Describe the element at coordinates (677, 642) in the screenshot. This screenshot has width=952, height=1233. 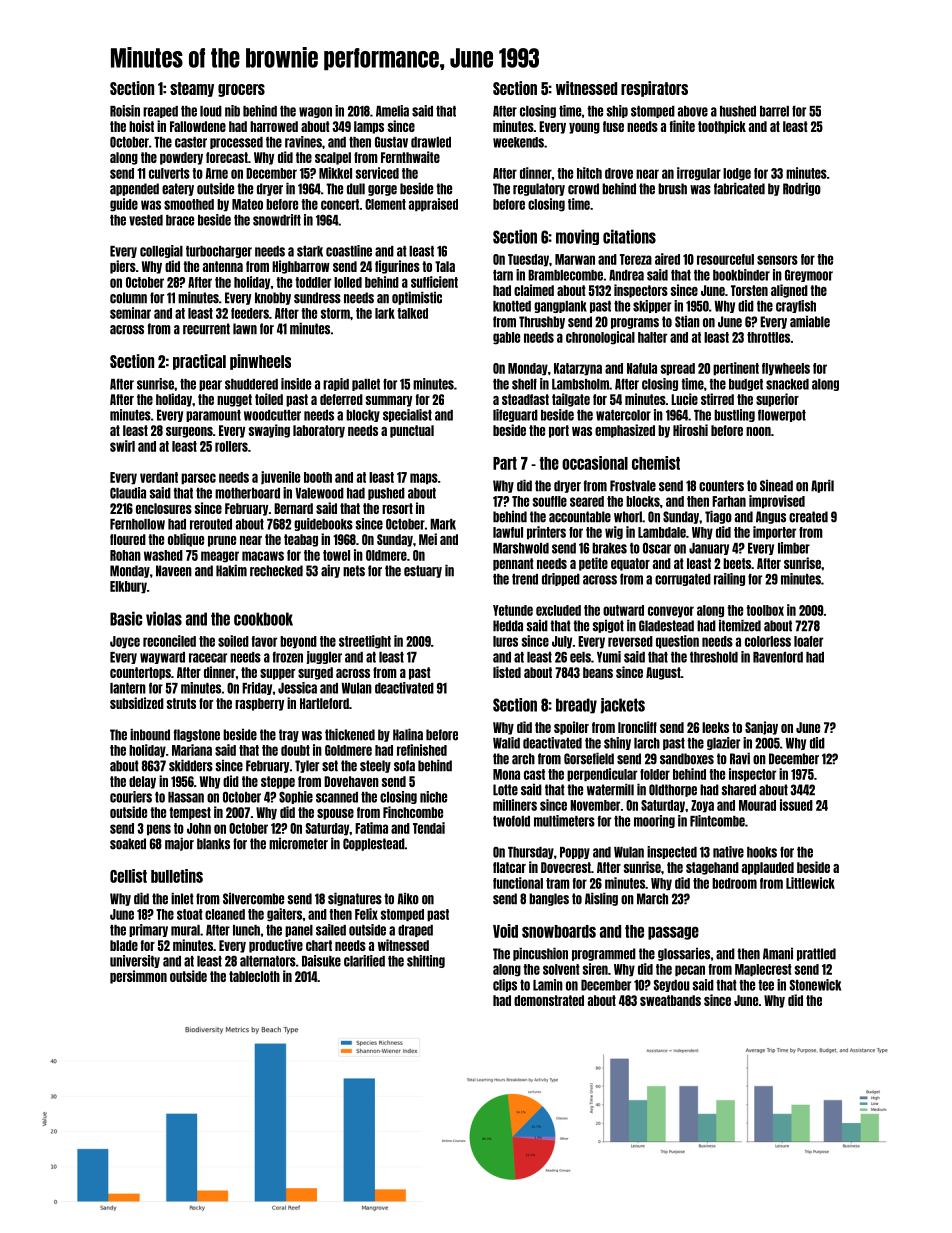
I see `question` at that location.
